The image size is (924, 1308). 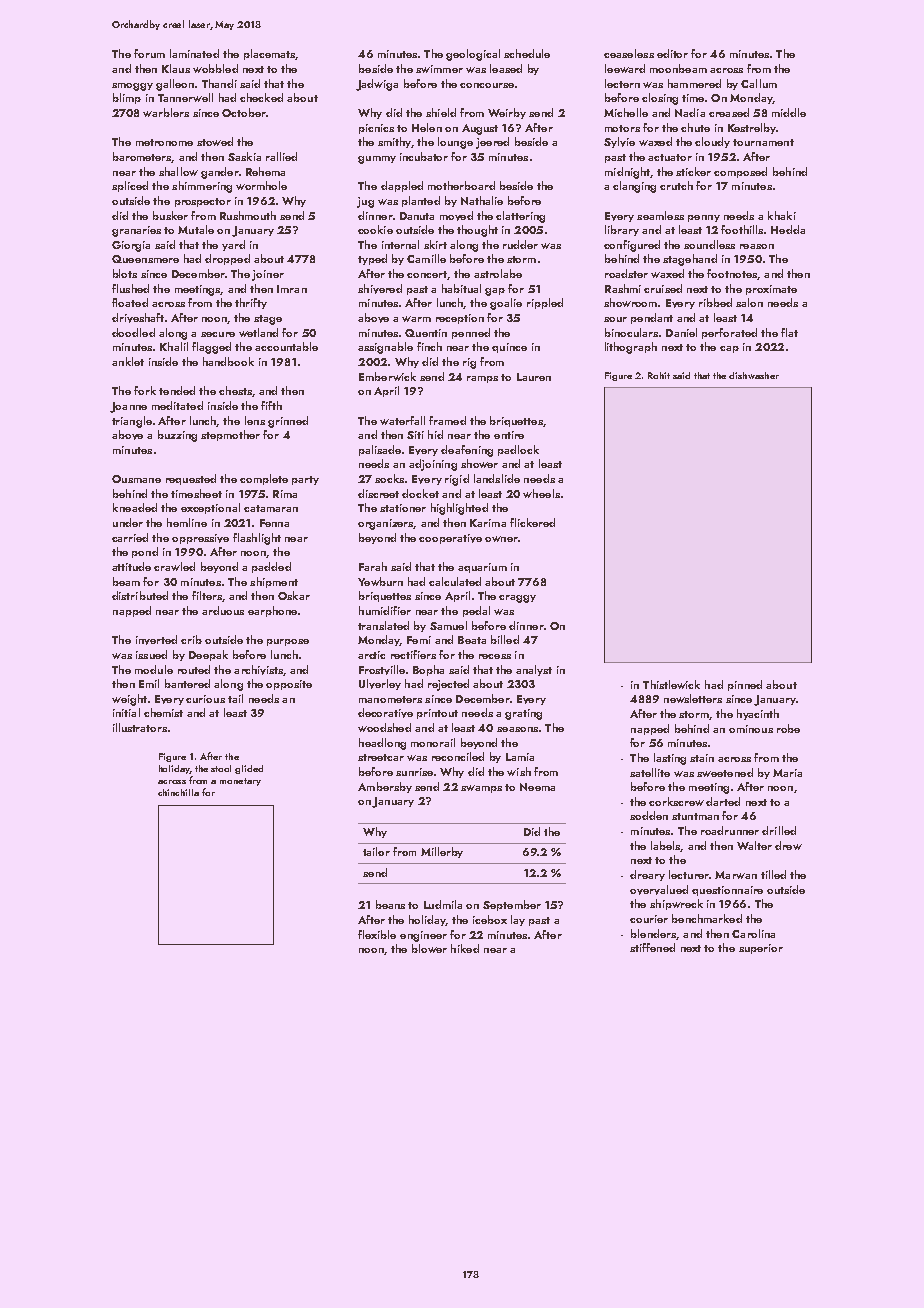 What do you see at coordinates (258, 670) in the screenshot?
I see `archivists` at bounding box center [258, 670].
